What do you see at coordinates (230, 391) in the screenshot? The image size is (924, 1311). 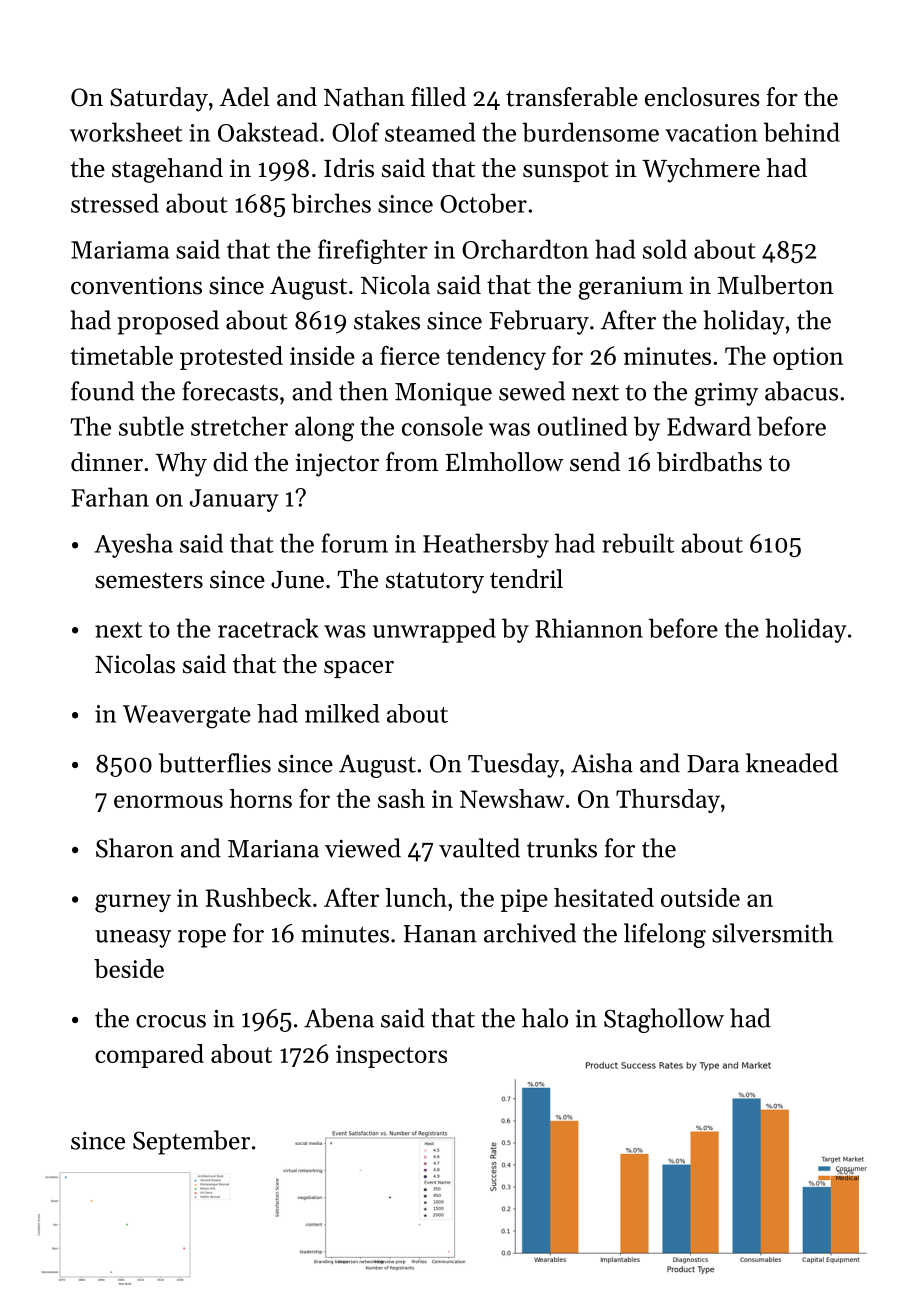 I see `forecasts` at bounding box center [230, 391].
